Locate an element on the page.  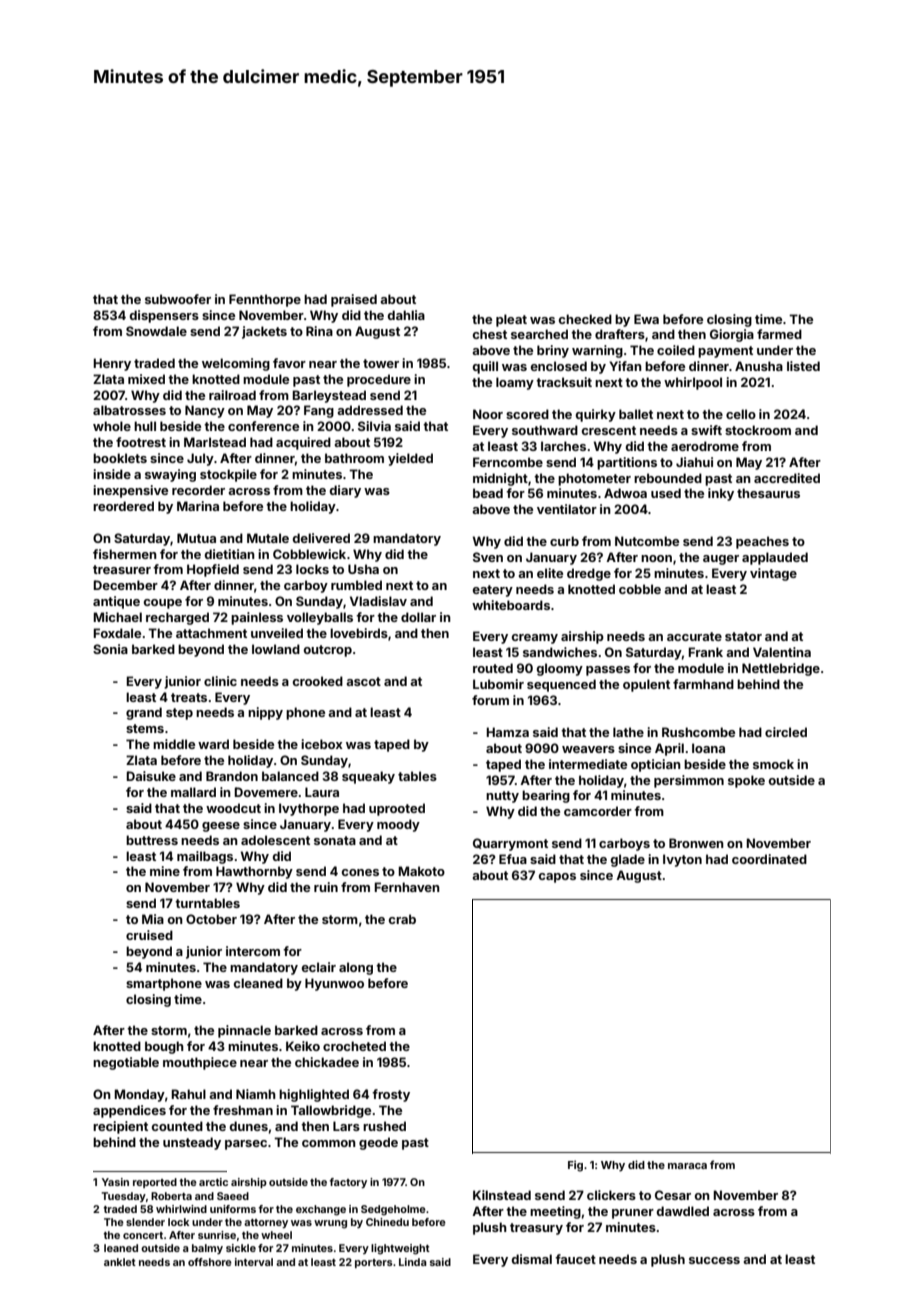
Ewa is located at coordinates (646, 319).
